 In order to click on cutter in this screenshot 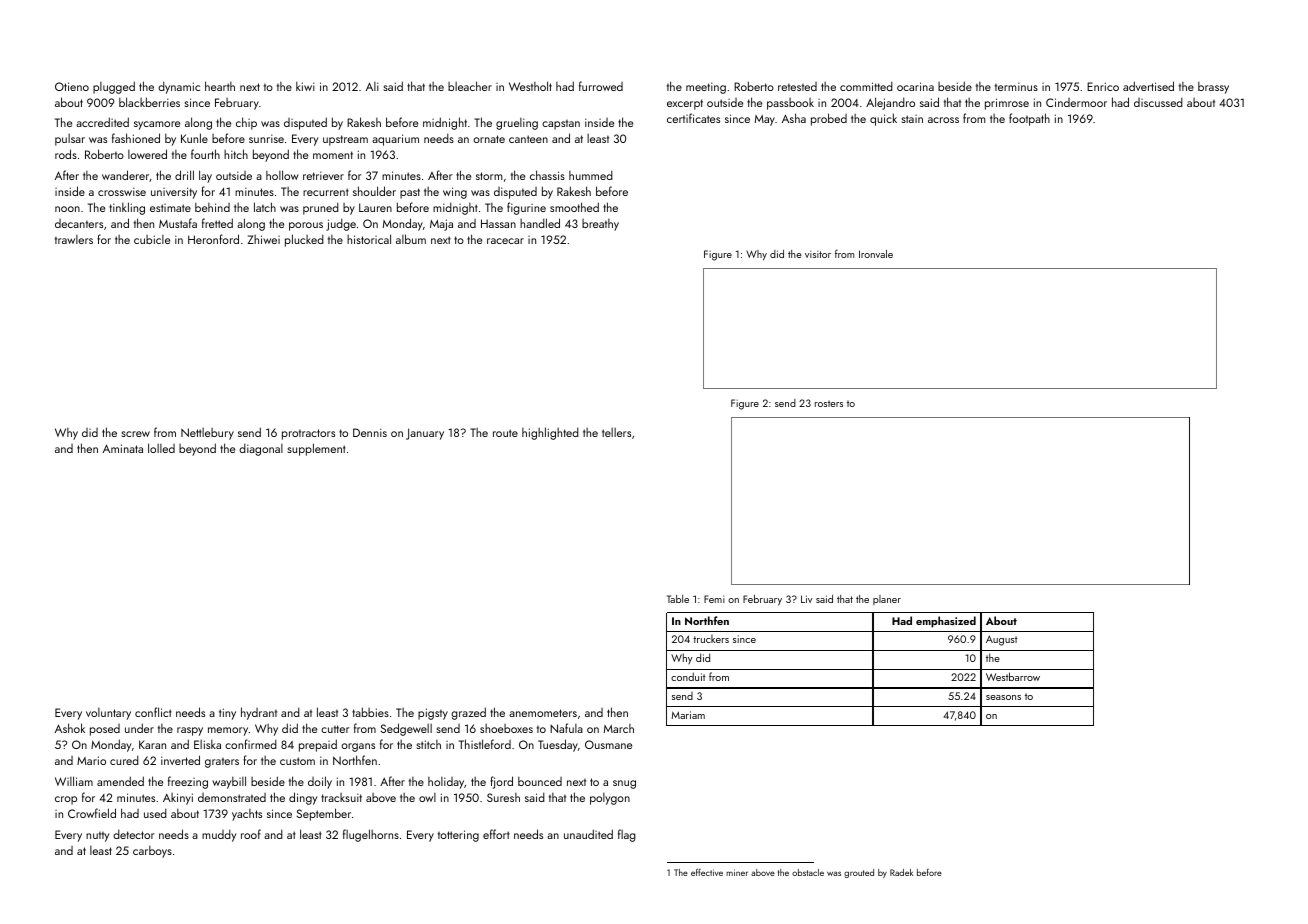, I will do `click(335, 729)`.
